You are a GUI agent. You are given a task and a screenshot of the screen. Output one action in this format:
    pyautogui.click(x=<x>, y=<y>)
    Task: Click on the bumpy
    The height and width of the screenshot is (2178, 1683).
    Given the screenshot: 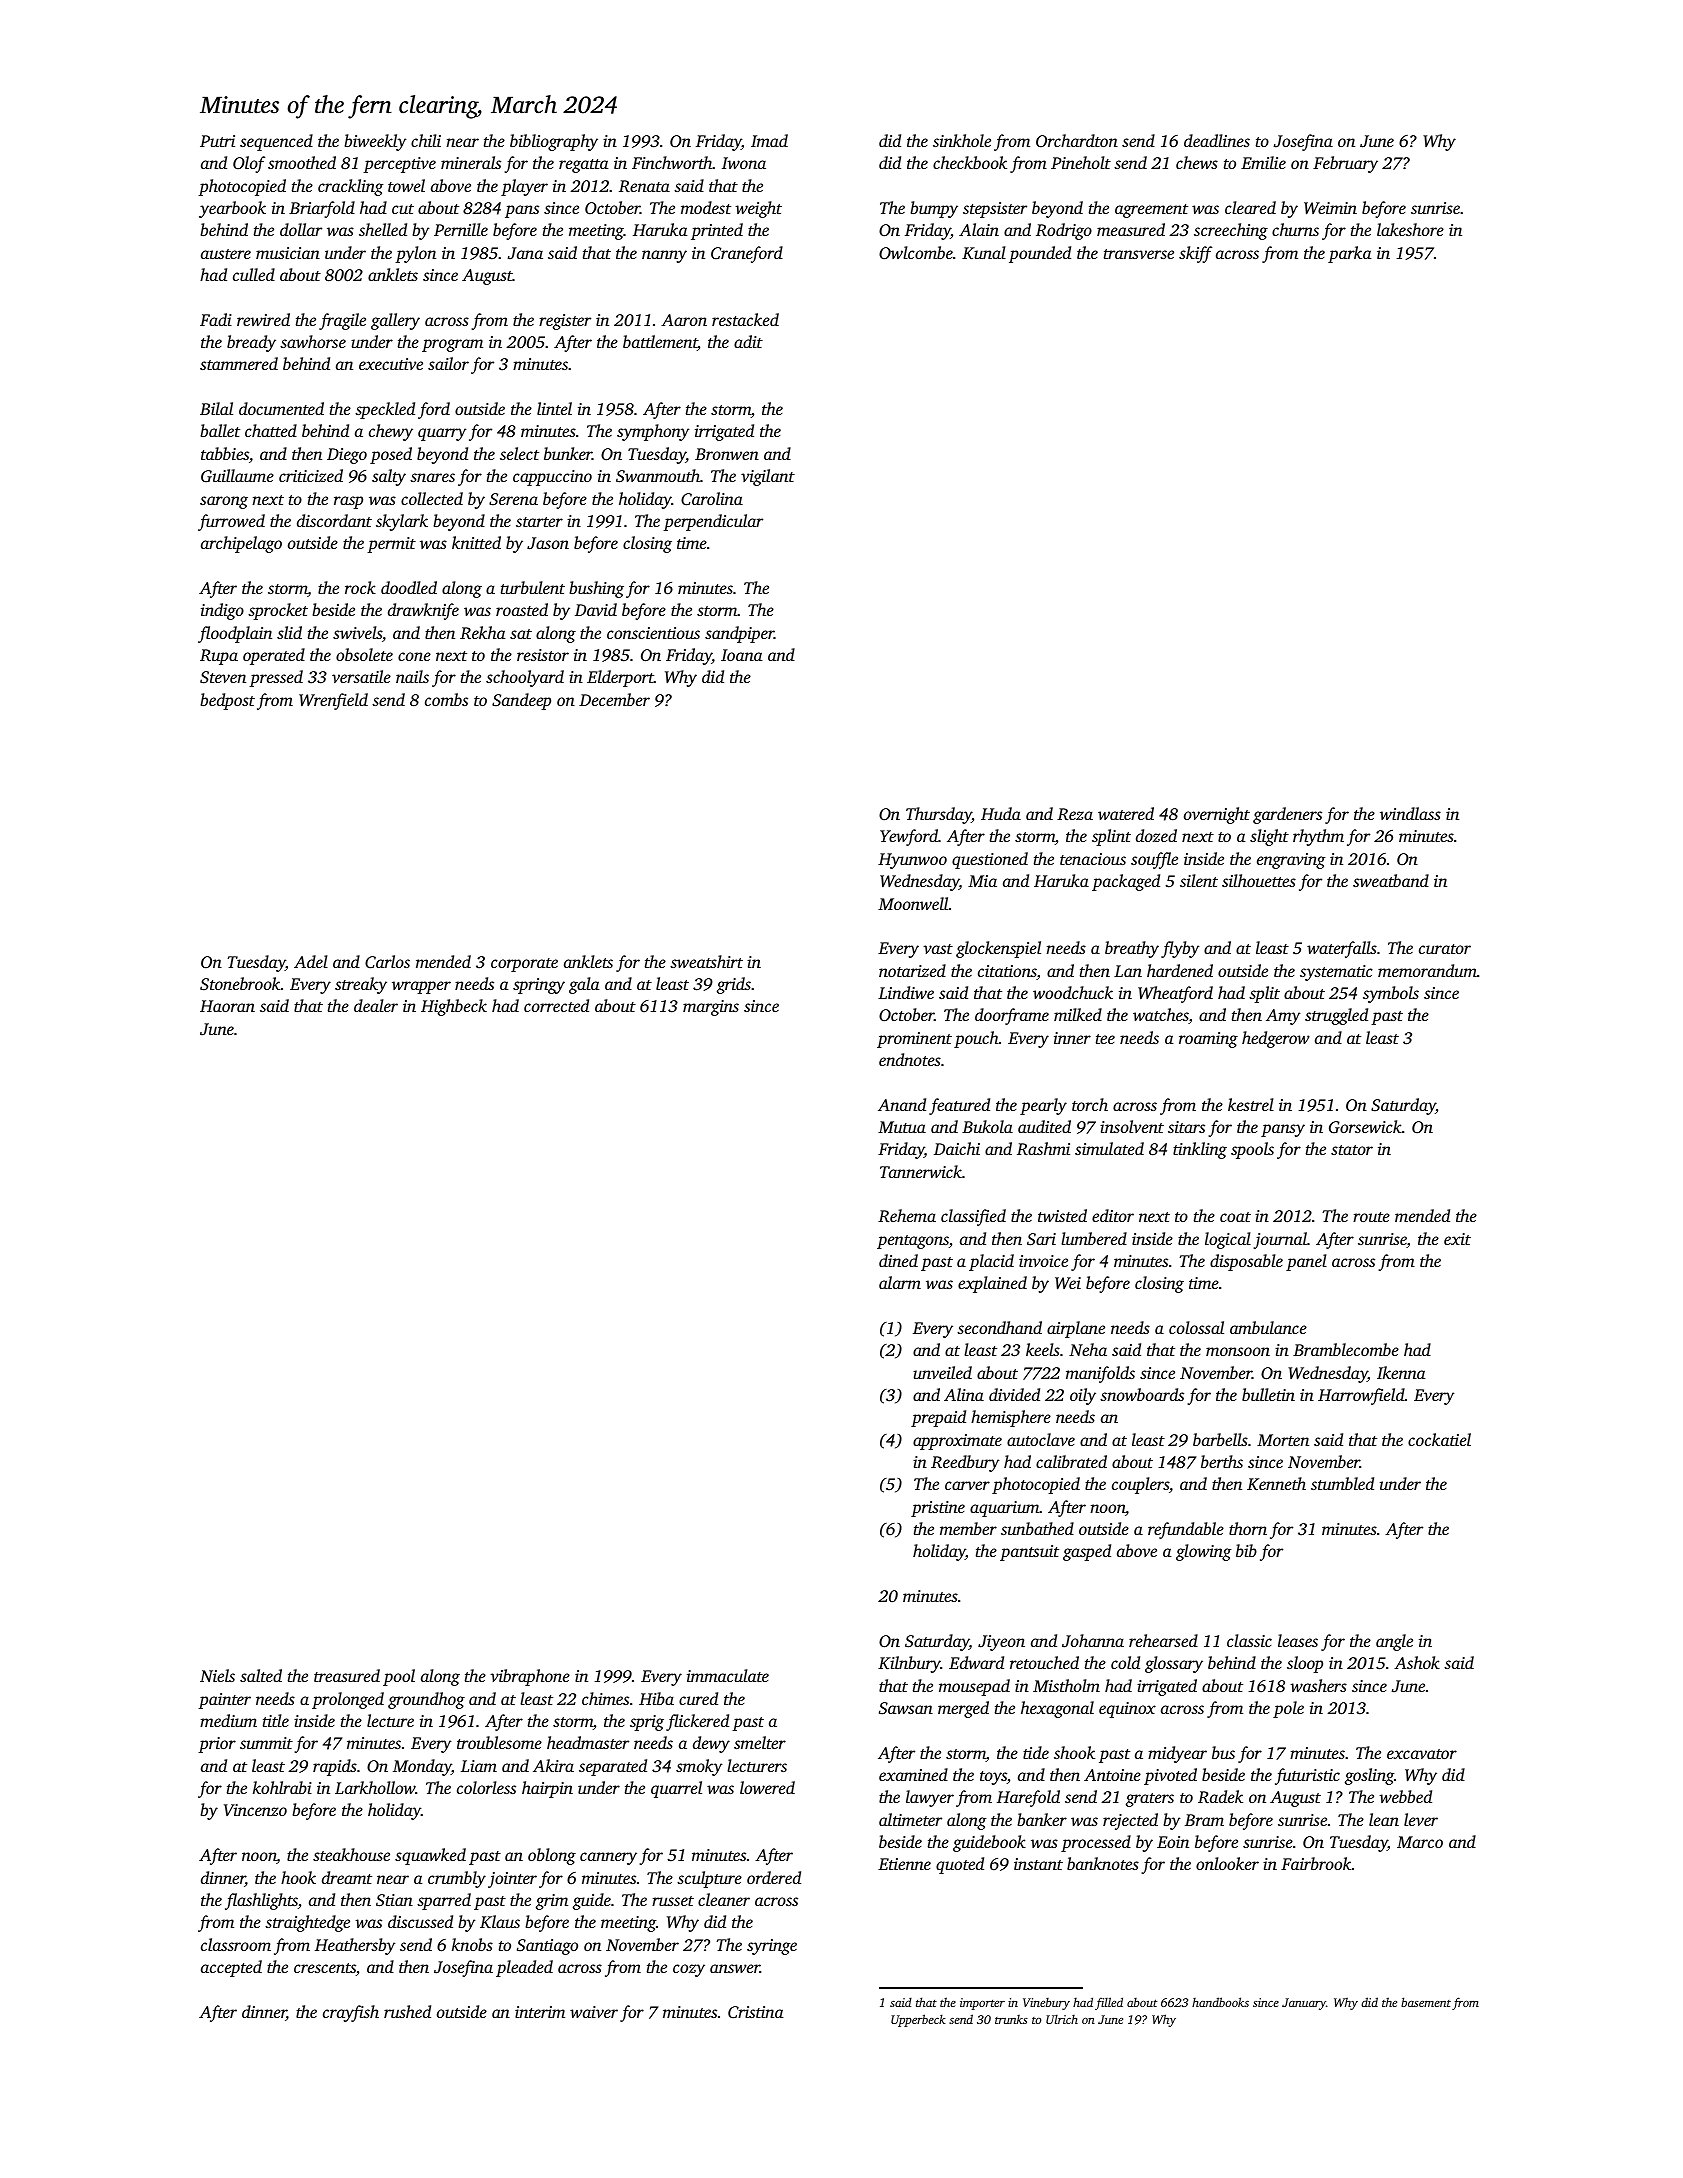 What is the action you would take?
    pyautogui.click(x=934, y=209)
